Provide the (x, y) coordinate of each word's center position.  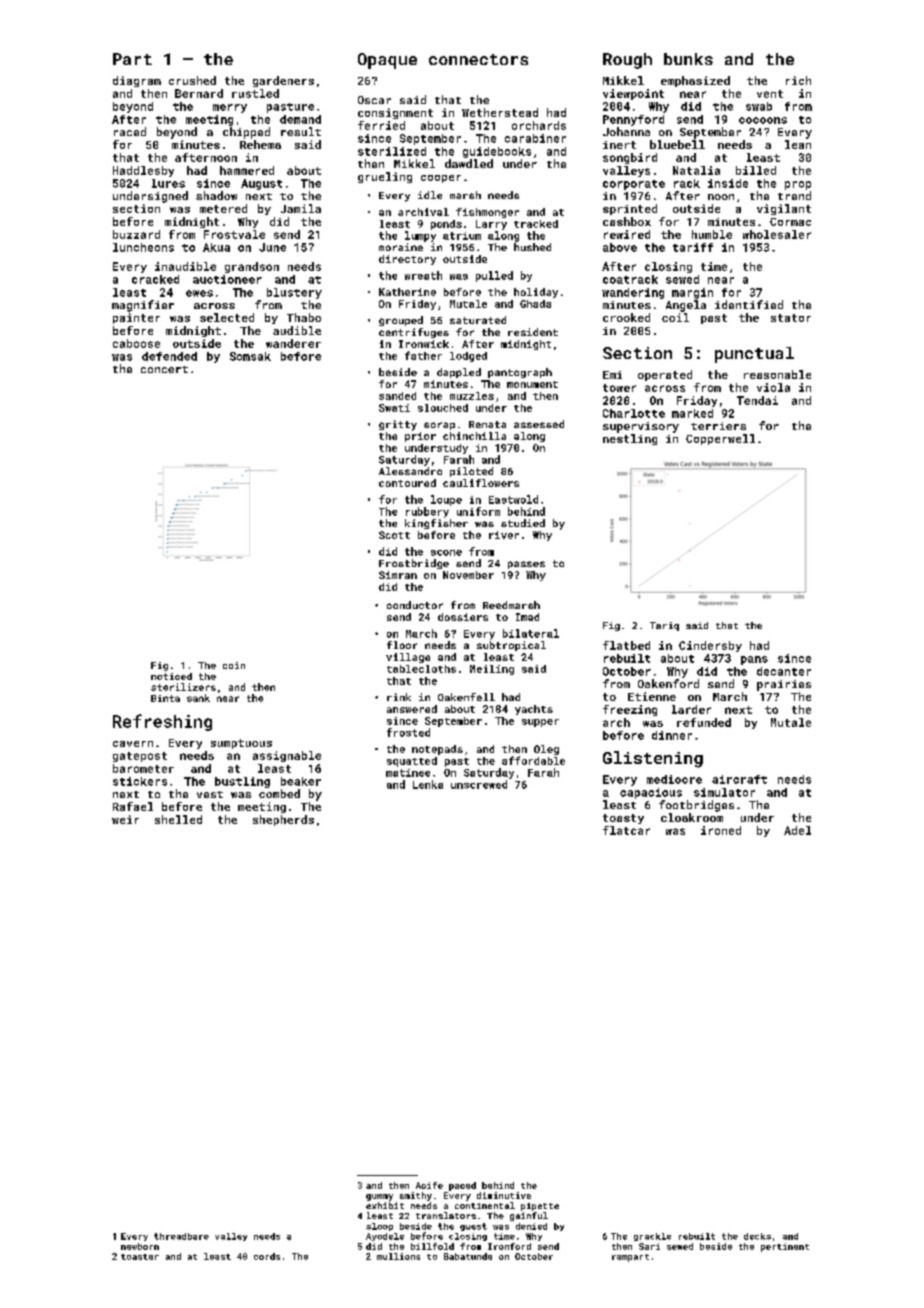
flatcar (626, 830)
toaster (140, 1257)
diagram (137, 81)
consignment (395, 113)
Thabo (304, 317)
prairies (784, 685)
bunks (688, 59)
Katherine (407, 292)
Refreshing (162, 722)
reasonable (777, 374)
